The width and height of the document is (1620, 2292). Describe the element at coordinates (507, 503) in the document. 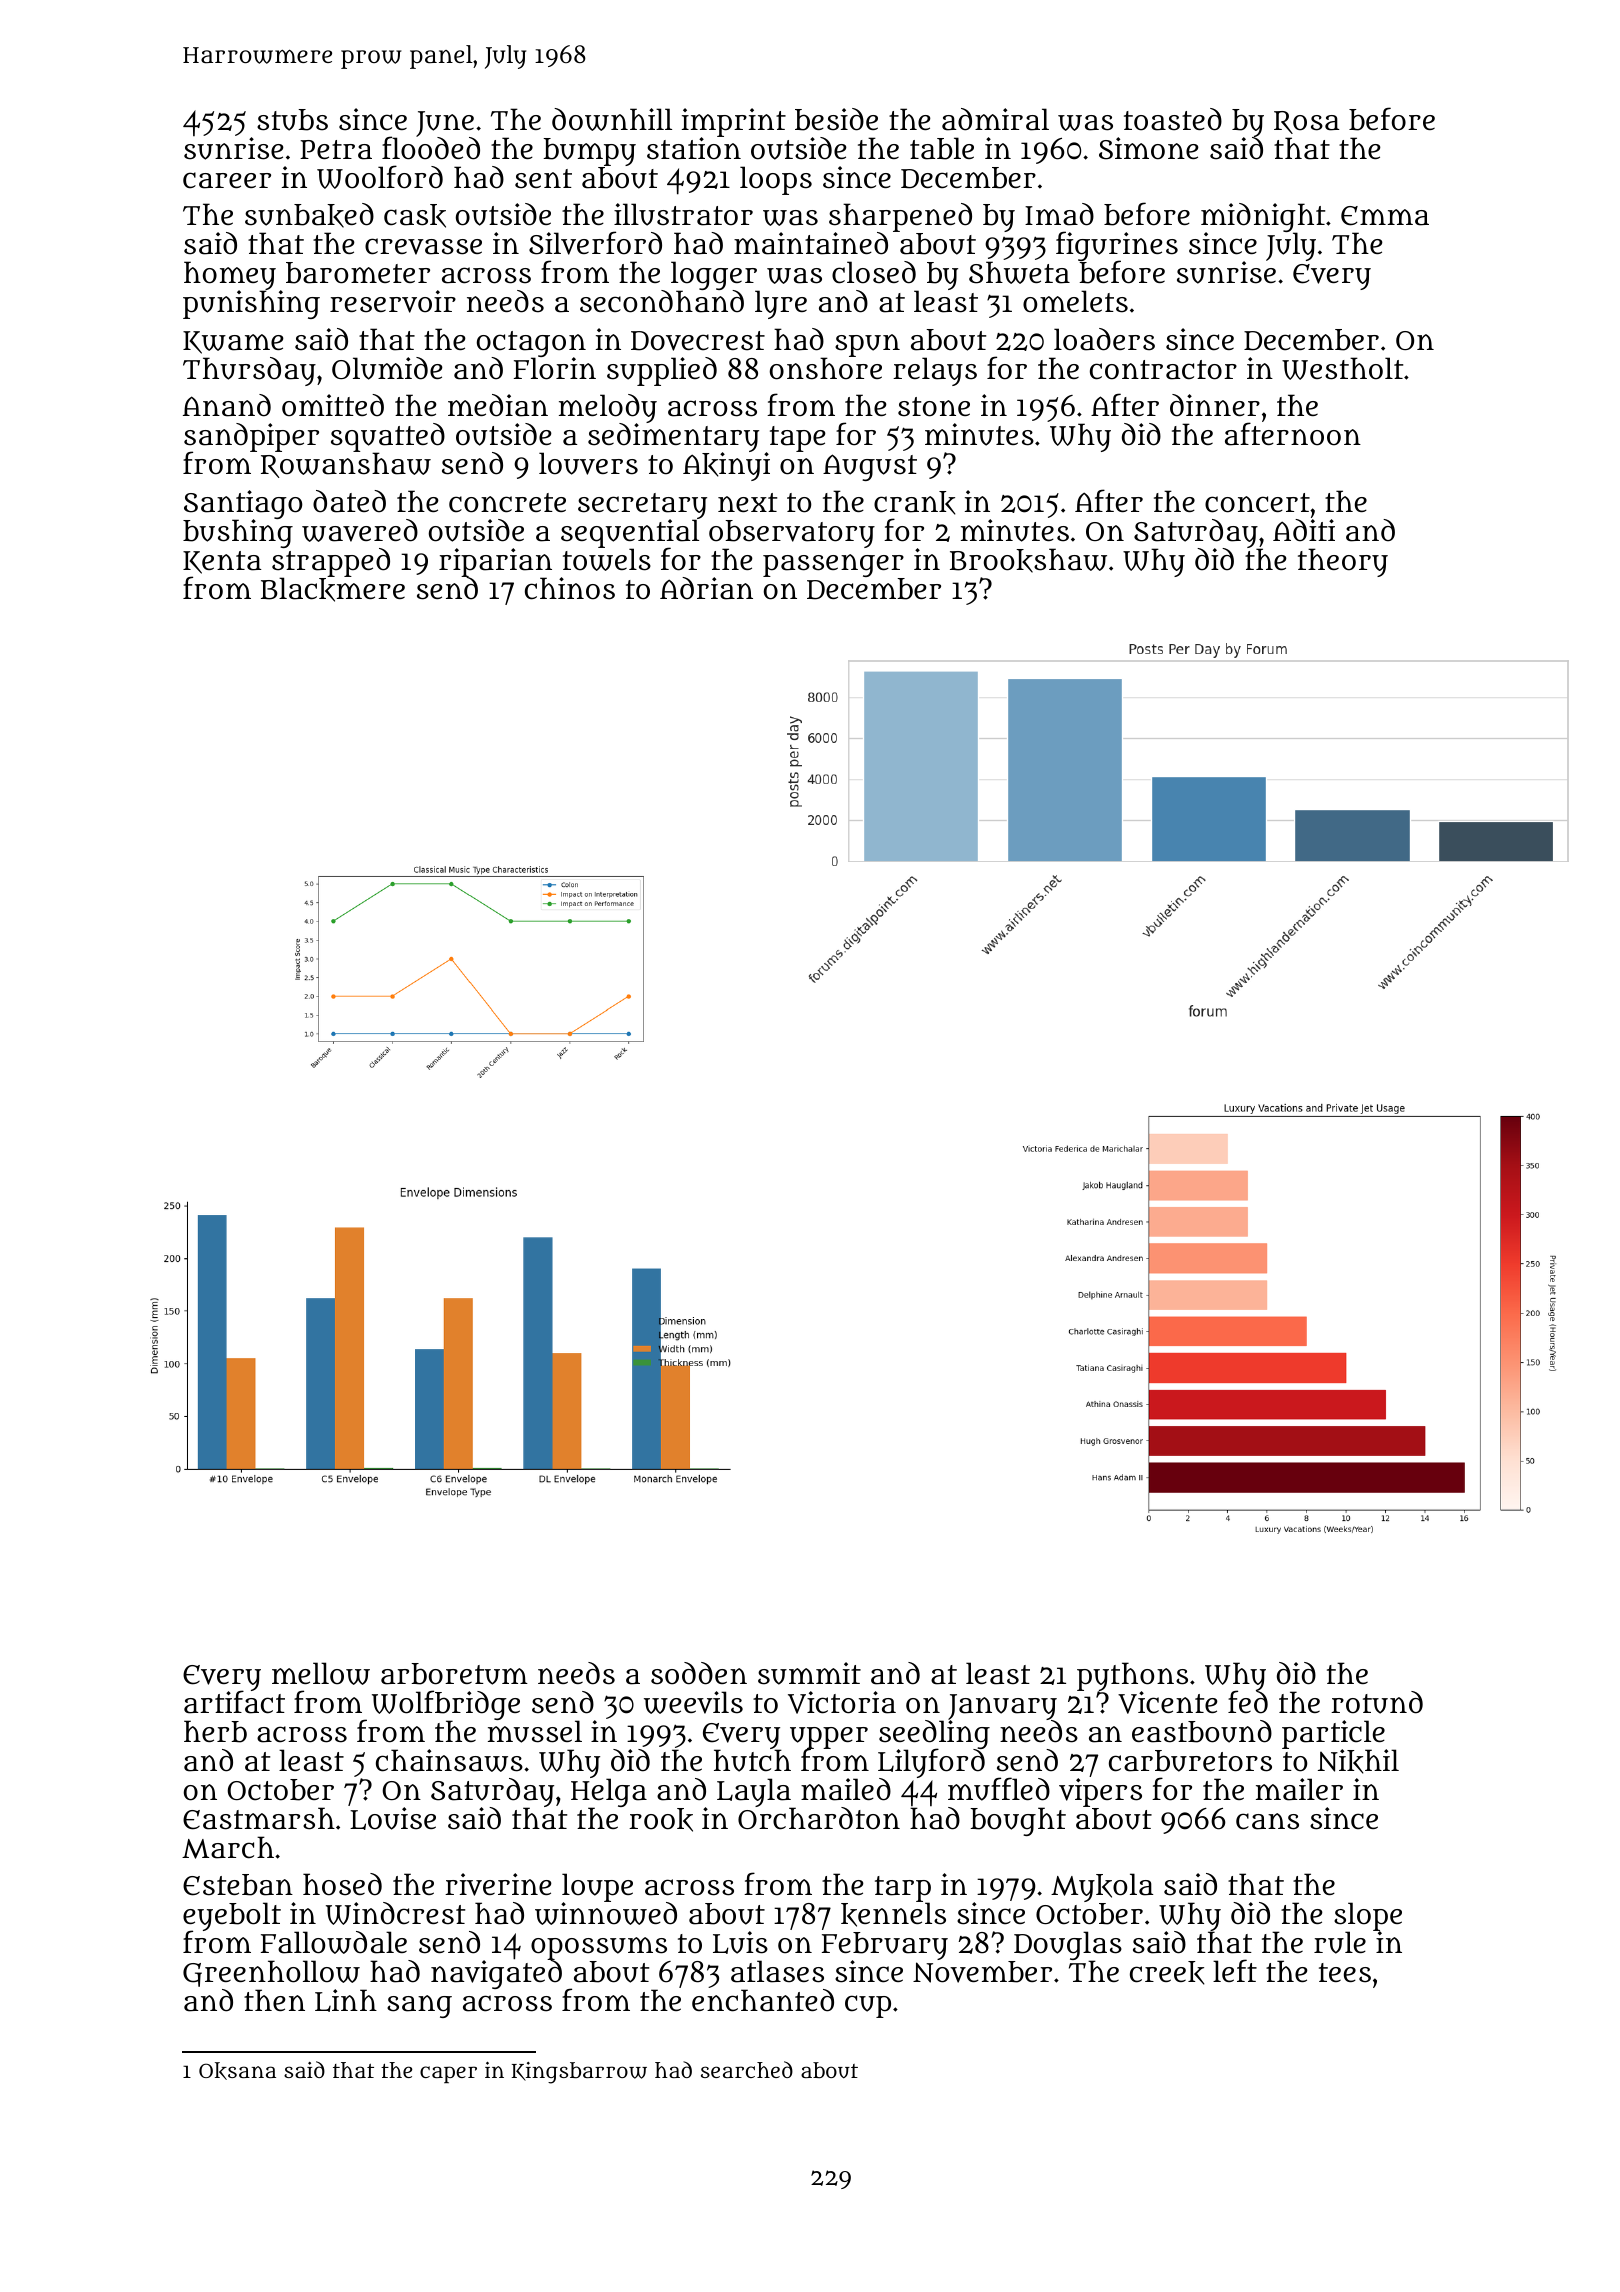

I see `concrete` at that location.
